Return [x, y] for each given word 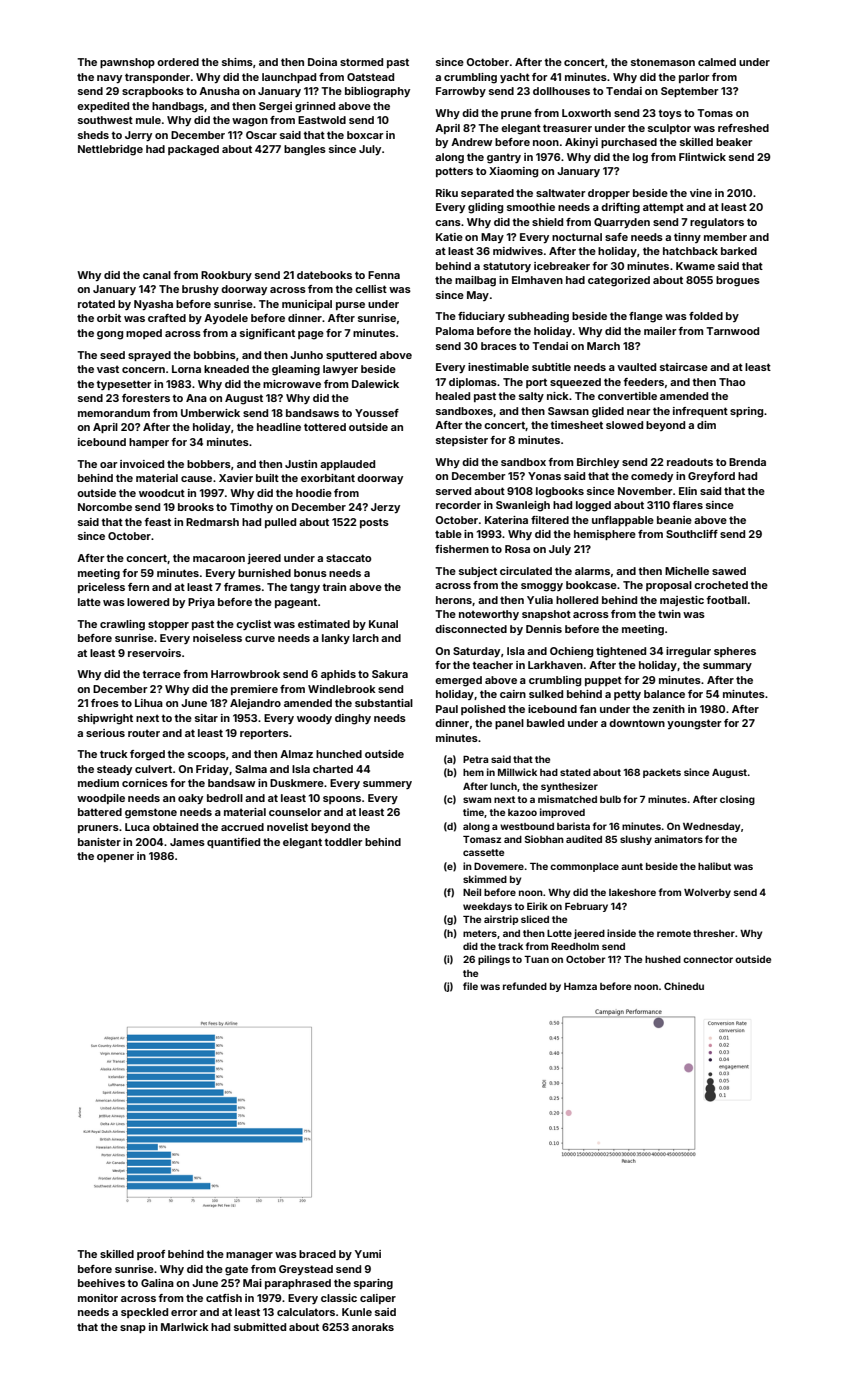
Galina [157, 1283]
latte [89, 602]
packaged [193, 150]
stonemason [663, 62]
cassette [483, 852]
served [453, 491]
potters [454, 172]
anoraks [373, 1327]
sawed [729, 571]
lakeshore [632, 892]
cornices [145, 783]
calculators [306, 1312]
